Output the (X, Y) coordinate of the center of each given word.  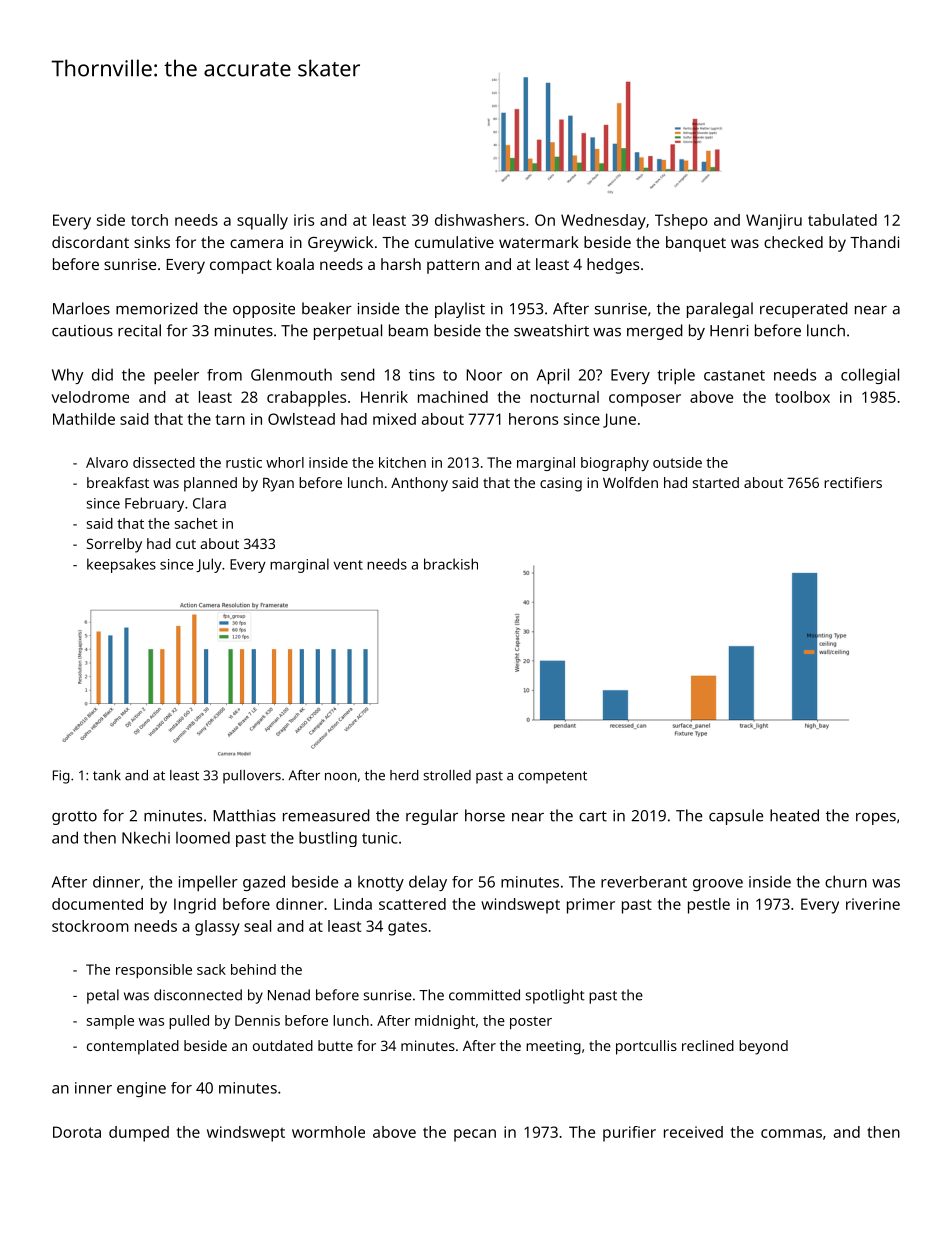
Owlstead (301, 419)
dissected (164, 462)
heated (794, 815)
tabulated (842, 220)
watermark (539, 242)
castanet (734, 375)
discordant (90, 242)
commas (791, 1133)
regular (432, 817)
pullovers (252, 777)
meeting (553, 1047)
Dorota (77, 1132)
